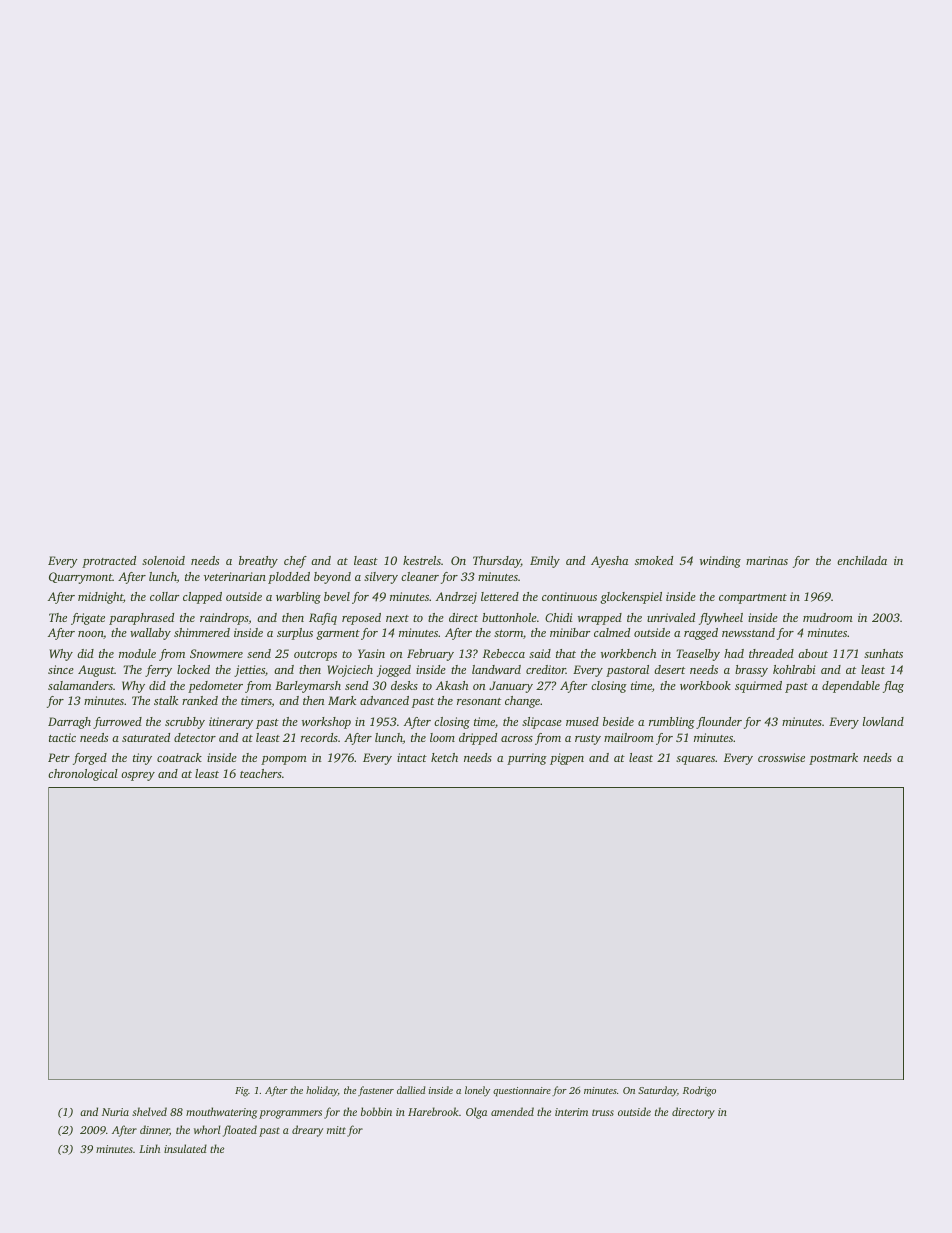 Image resolution: width=952 pixels, height=1233 pixels. What do you see at coordinates (202, 598) in the document?
I see `clapped` at bounding box center [202, 598].
